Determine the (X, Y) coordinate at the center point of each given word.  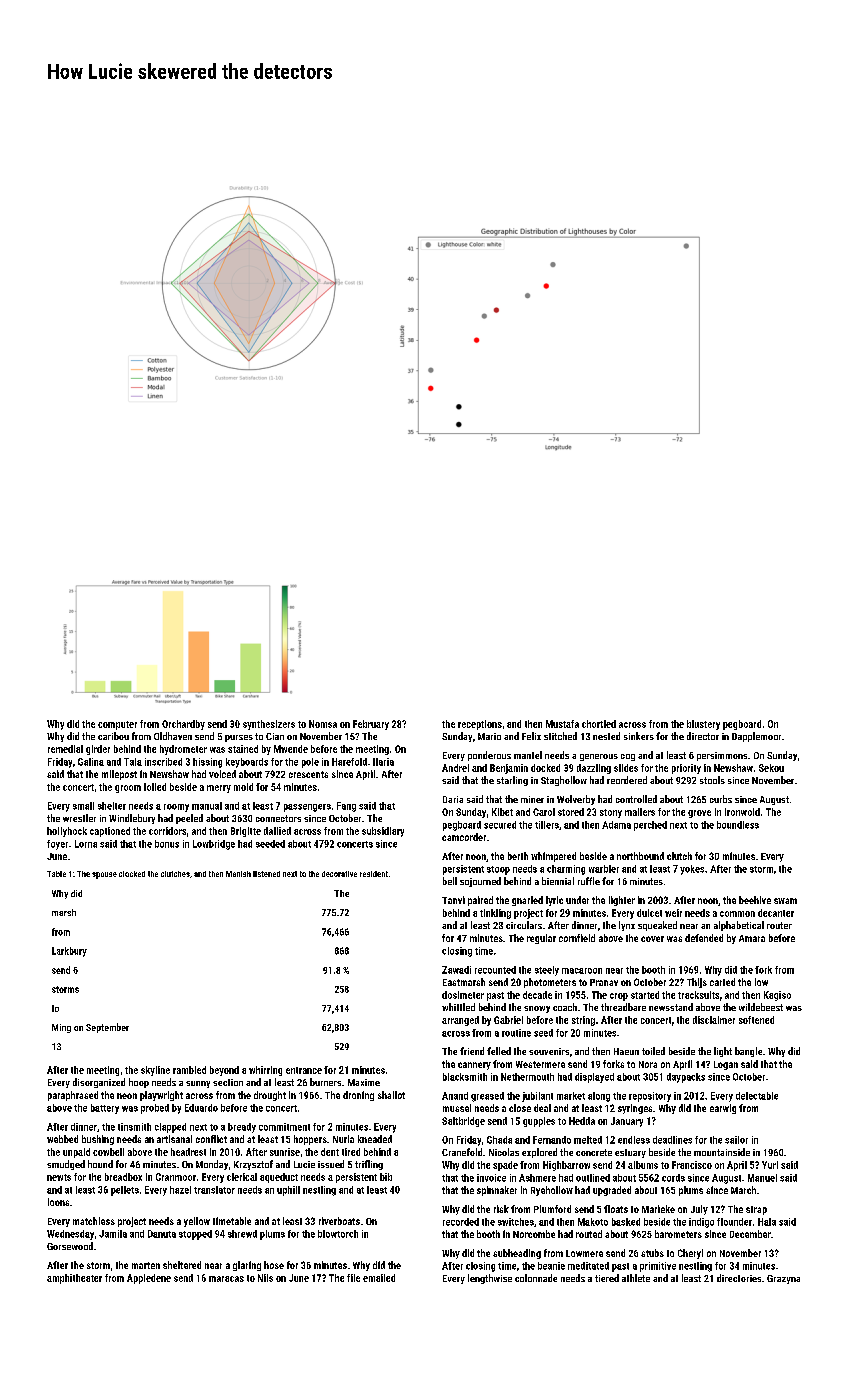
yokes (692, 870)
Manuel (762, 1178)
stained (243, 749)
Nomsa (323, 724)
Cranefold (462, 1152)
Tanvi (453, 900)
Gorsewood (70, 1246)
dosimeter (463, 995)
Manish (238, 874)
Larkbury (69, 952)
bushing (98, 1140)
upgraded (612, 1191)
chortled (599, 724)
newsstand (671, 1007)
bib (386, 1177)
